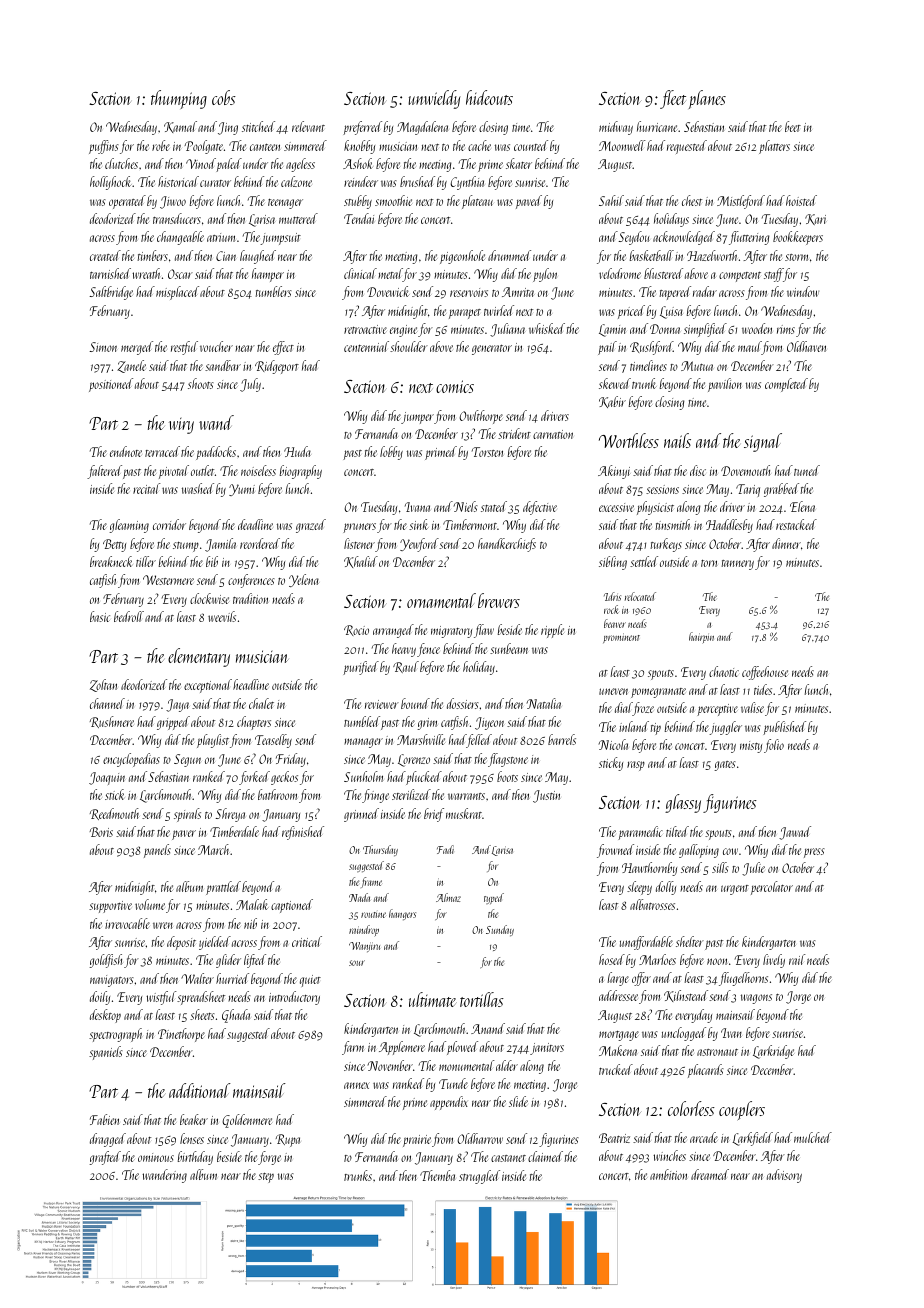 Image resolution: width=924 pixels, height=1308 pixels. Describe the element at coordinates (178, 181) in the screenshot. I see `historical` at that location.
